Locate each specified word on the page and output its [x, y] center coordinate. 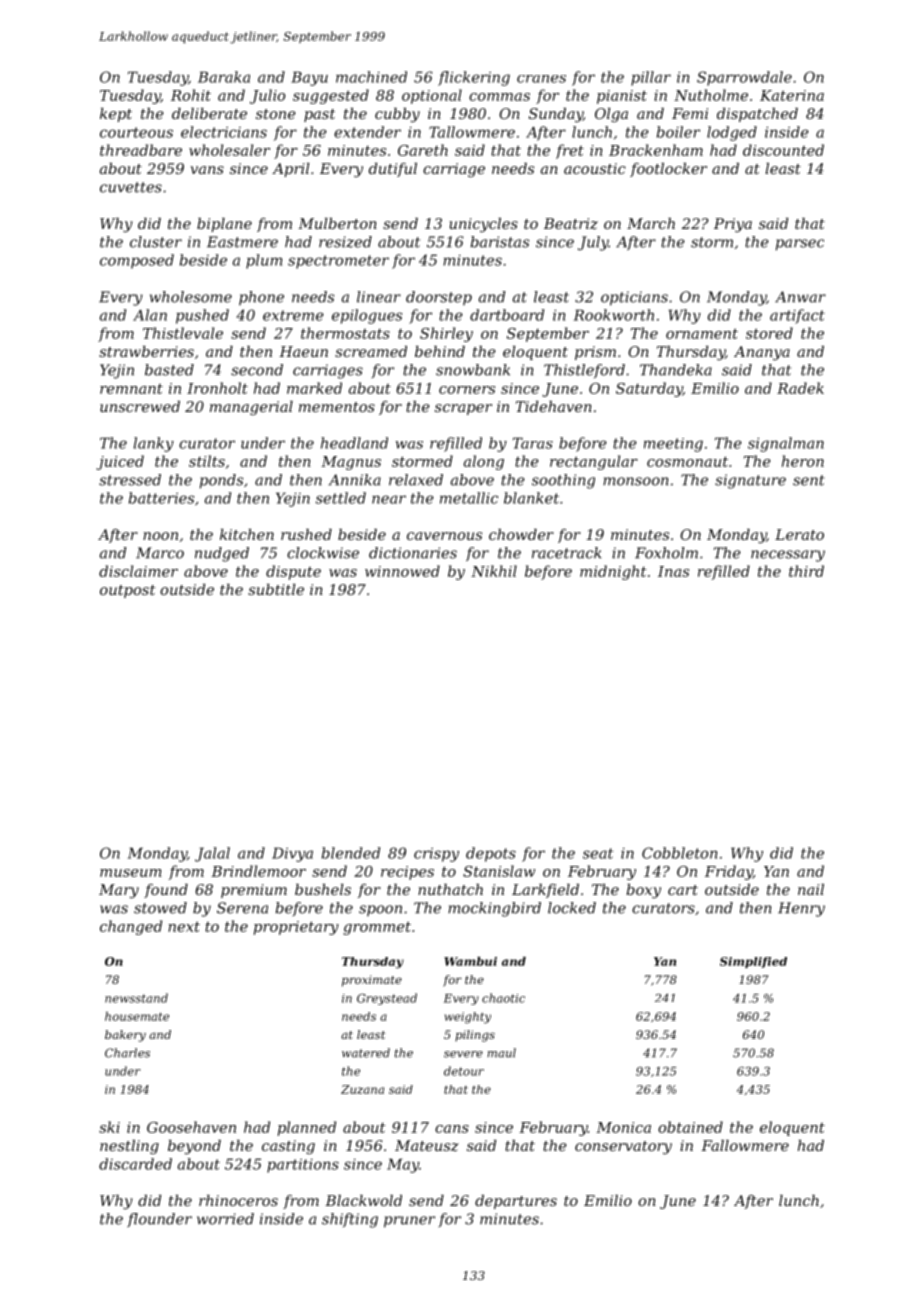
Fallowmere [745, 1145]
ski [109, 1127]
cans [452, 1129]
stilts [207, 461]
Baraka [224, 77]
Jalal [212, 854]
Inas [673, 571]
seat [598, 853]
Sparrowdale [744, 78]
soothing [563, 481]
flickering [474, 78]
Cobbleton [679, 853]
